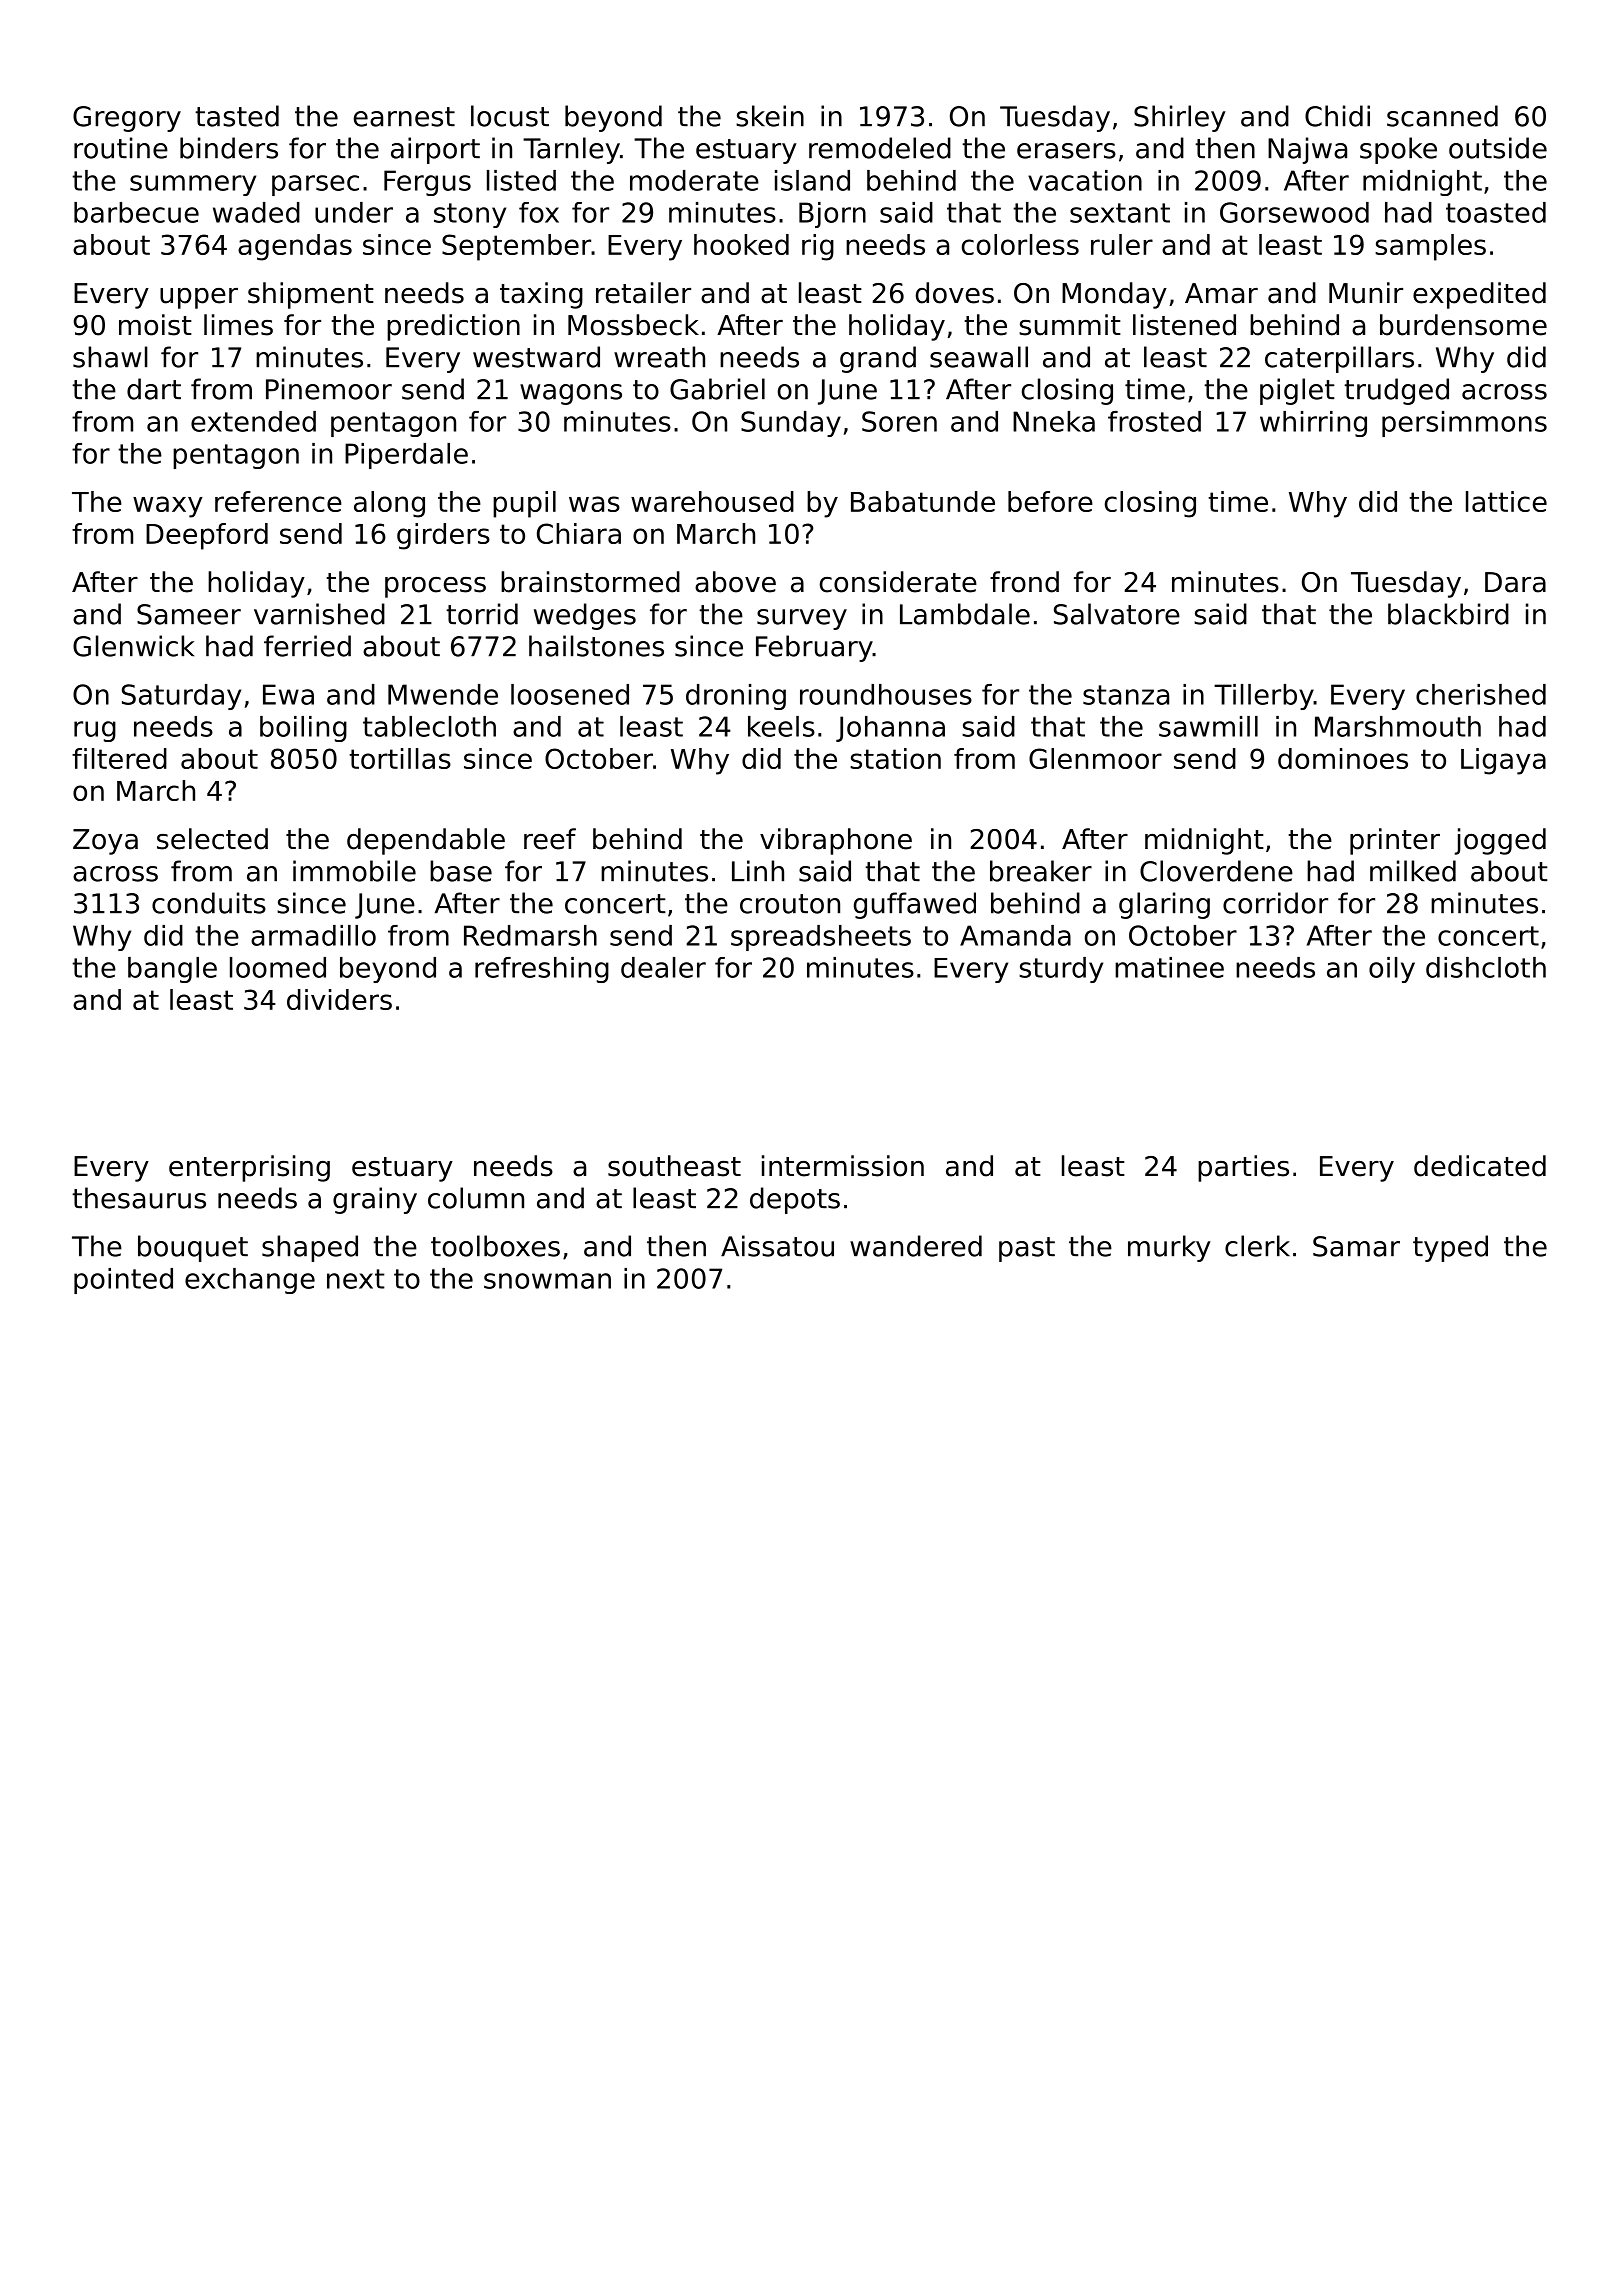 Image resolution: width=1620 pixels, height=2292 pixels. I want to click on erasers, so click(1066, 151).
